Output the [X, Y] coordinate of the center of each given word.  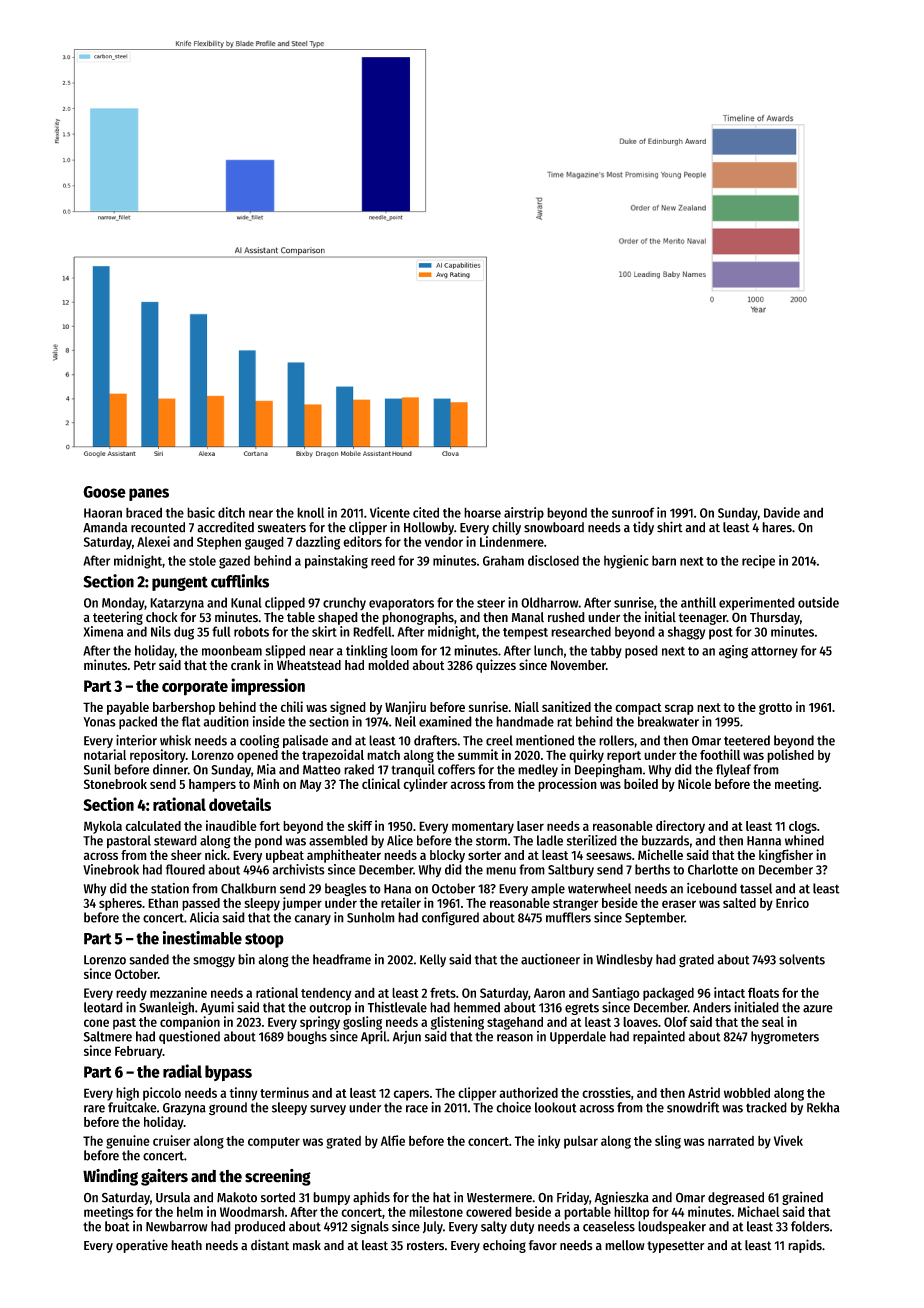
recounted [158, 527]
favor [543, 1245]
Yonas [99, 722]
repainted [659, 1037]
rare [94, 1109]
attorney [774, 652]
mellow [625, 1245]
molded [388, 665]
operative [142, 1246]
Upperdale [578, 1037]
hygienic [626, 562]
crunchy [344, 603]
